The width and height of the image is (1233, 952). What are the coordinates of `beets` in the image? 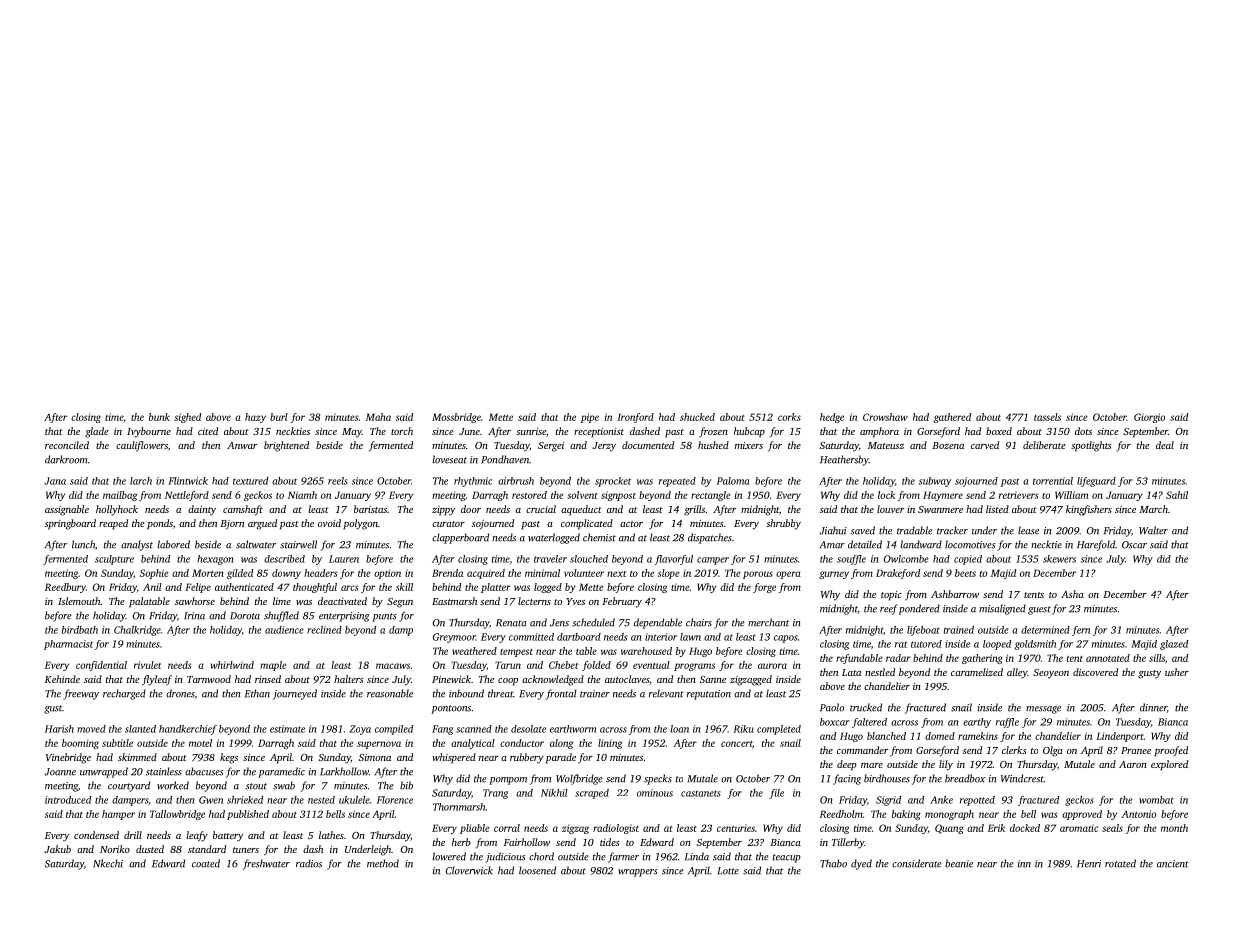 It's located at (965, 573).
